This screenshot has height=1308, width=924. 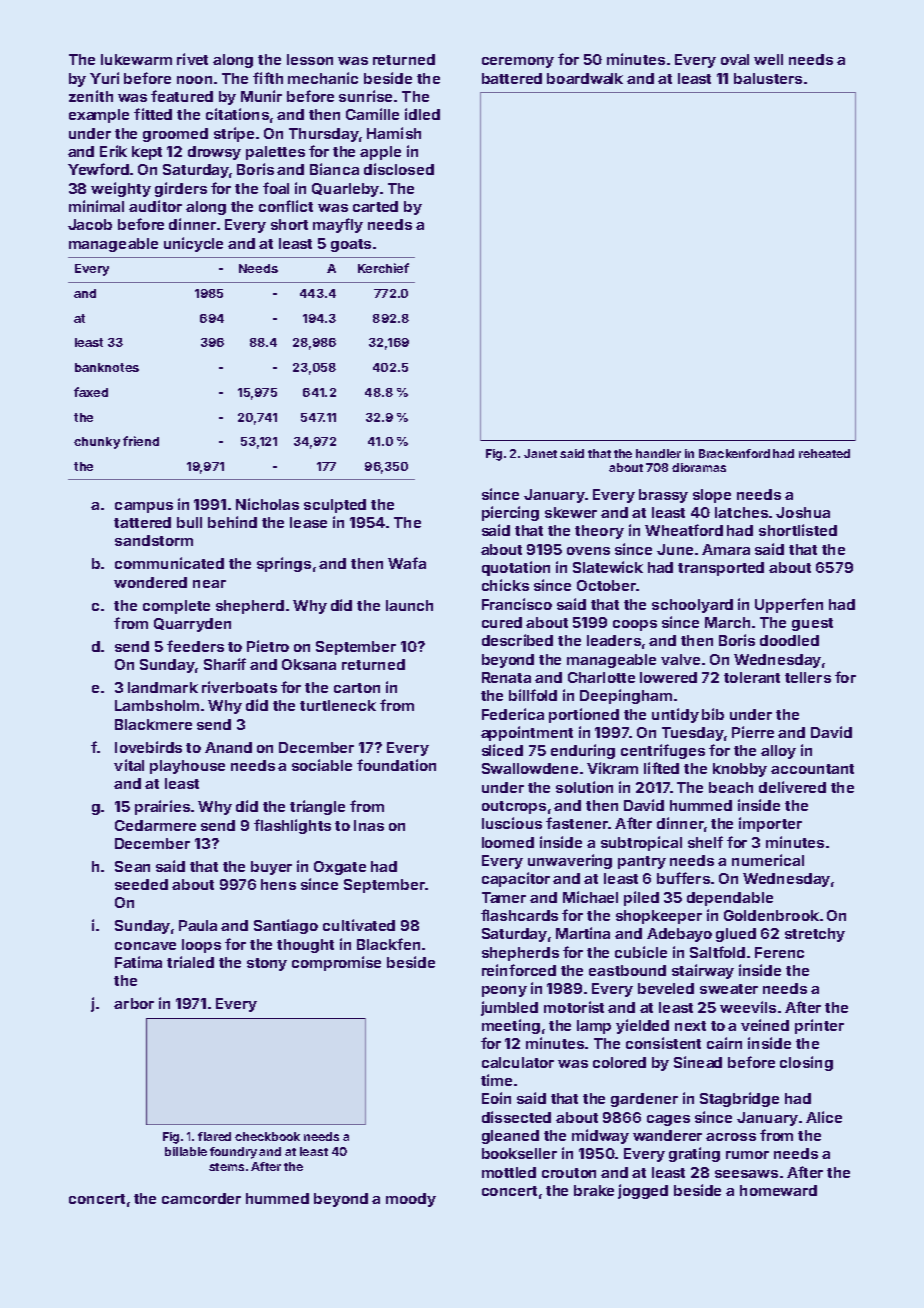 What do you see at coordinates (540, 453) in the screenshot?
I see `Janet` at bounding box center [540, 453].
